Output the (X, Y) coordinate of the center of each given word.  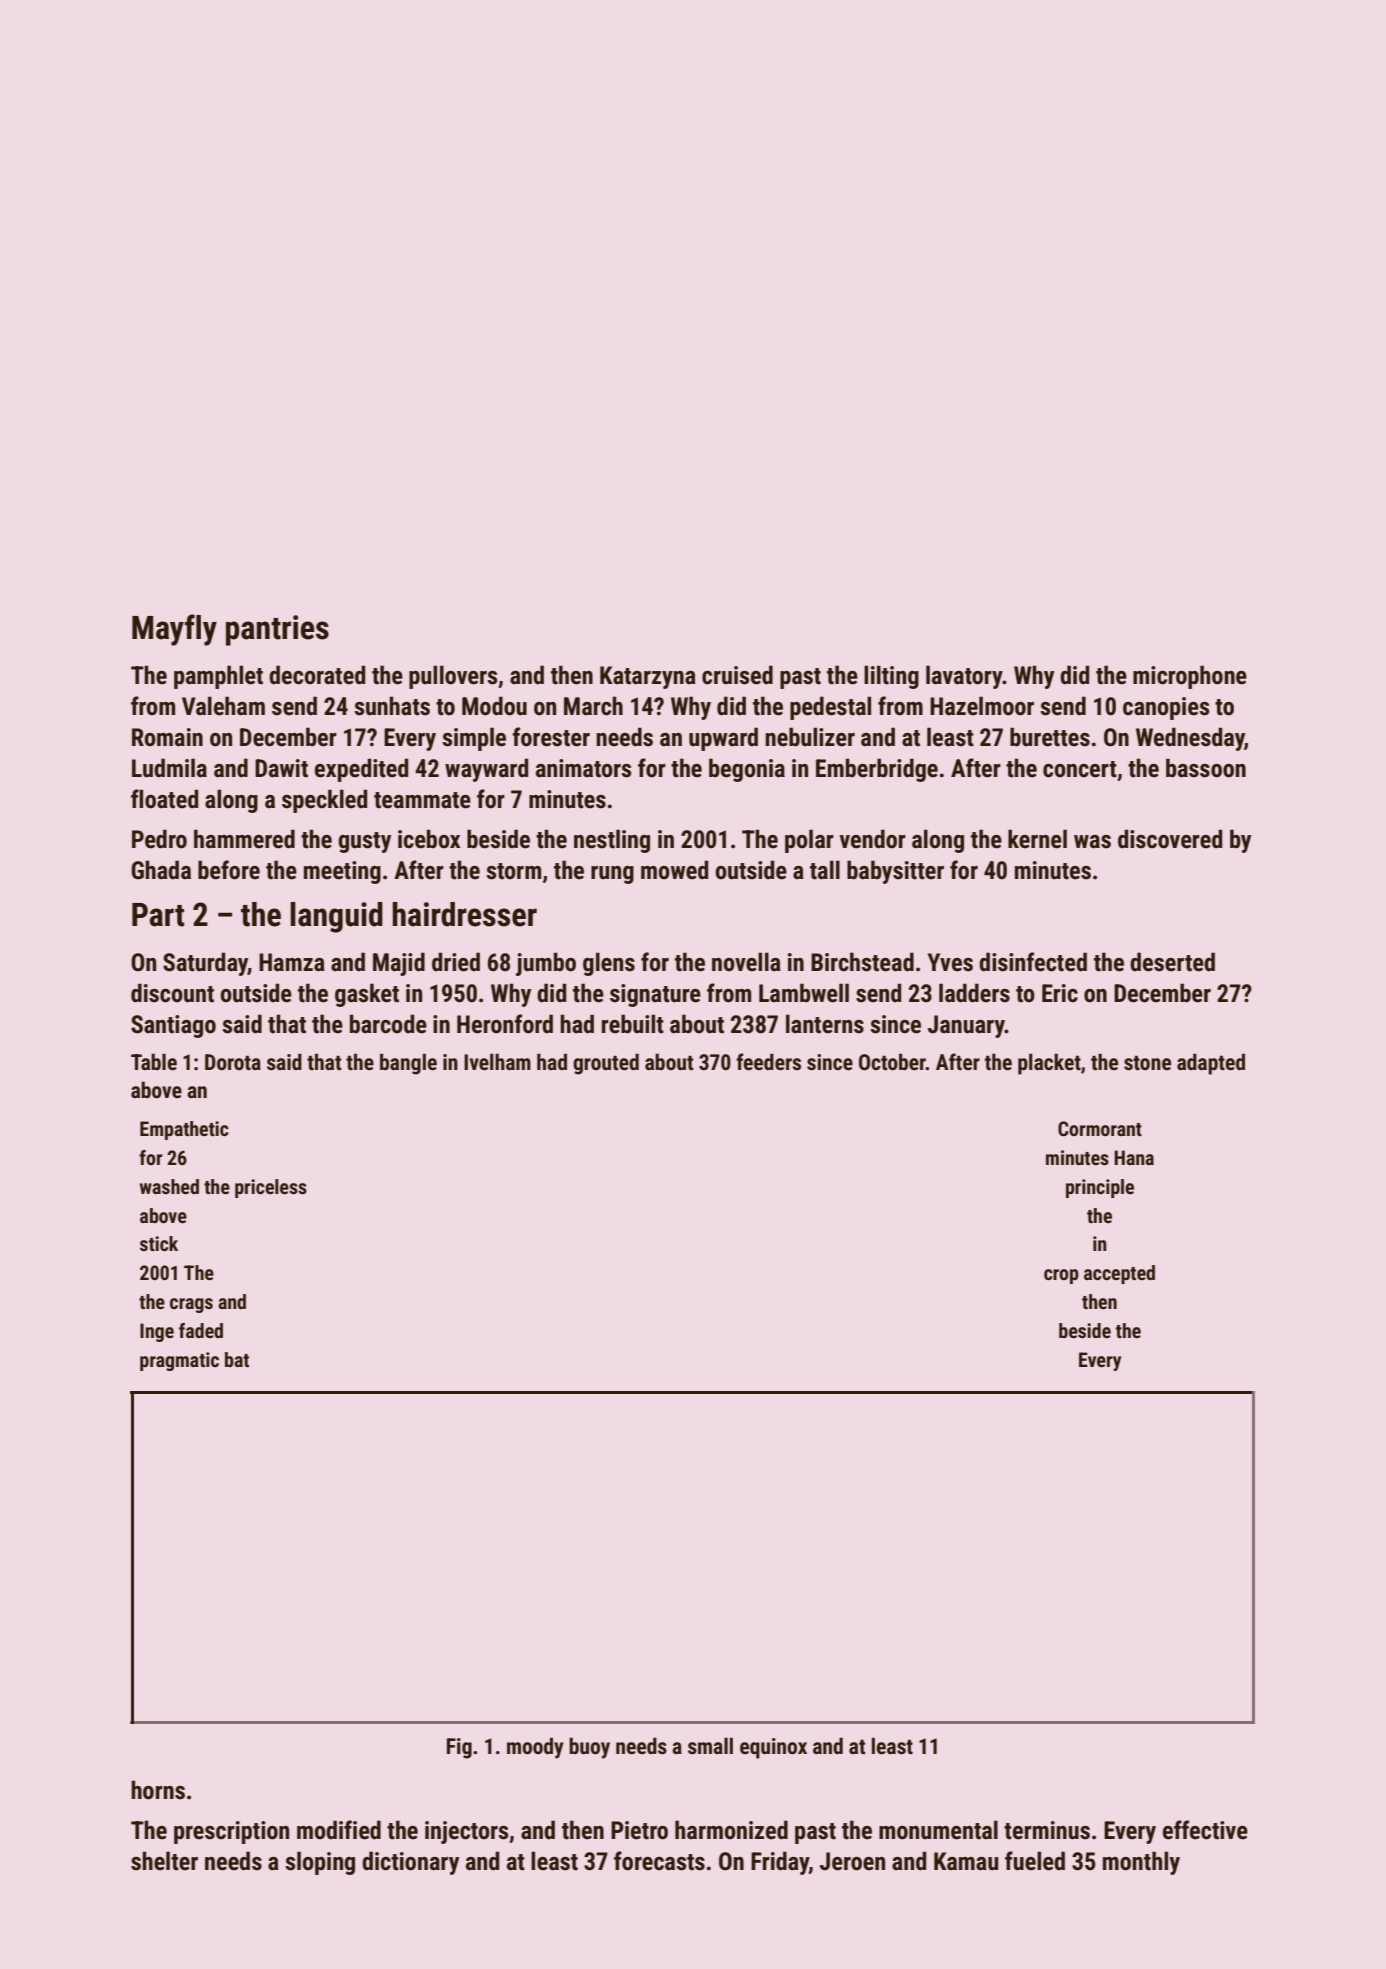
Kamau (966, 1861)
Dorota (233, 1062)
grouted (606, 1064)
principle (1100, 1188)
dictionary (410, 1863)
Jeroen (852, 1861)
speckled (324, 801)
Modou (494, 706)
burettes (1050, 737)
